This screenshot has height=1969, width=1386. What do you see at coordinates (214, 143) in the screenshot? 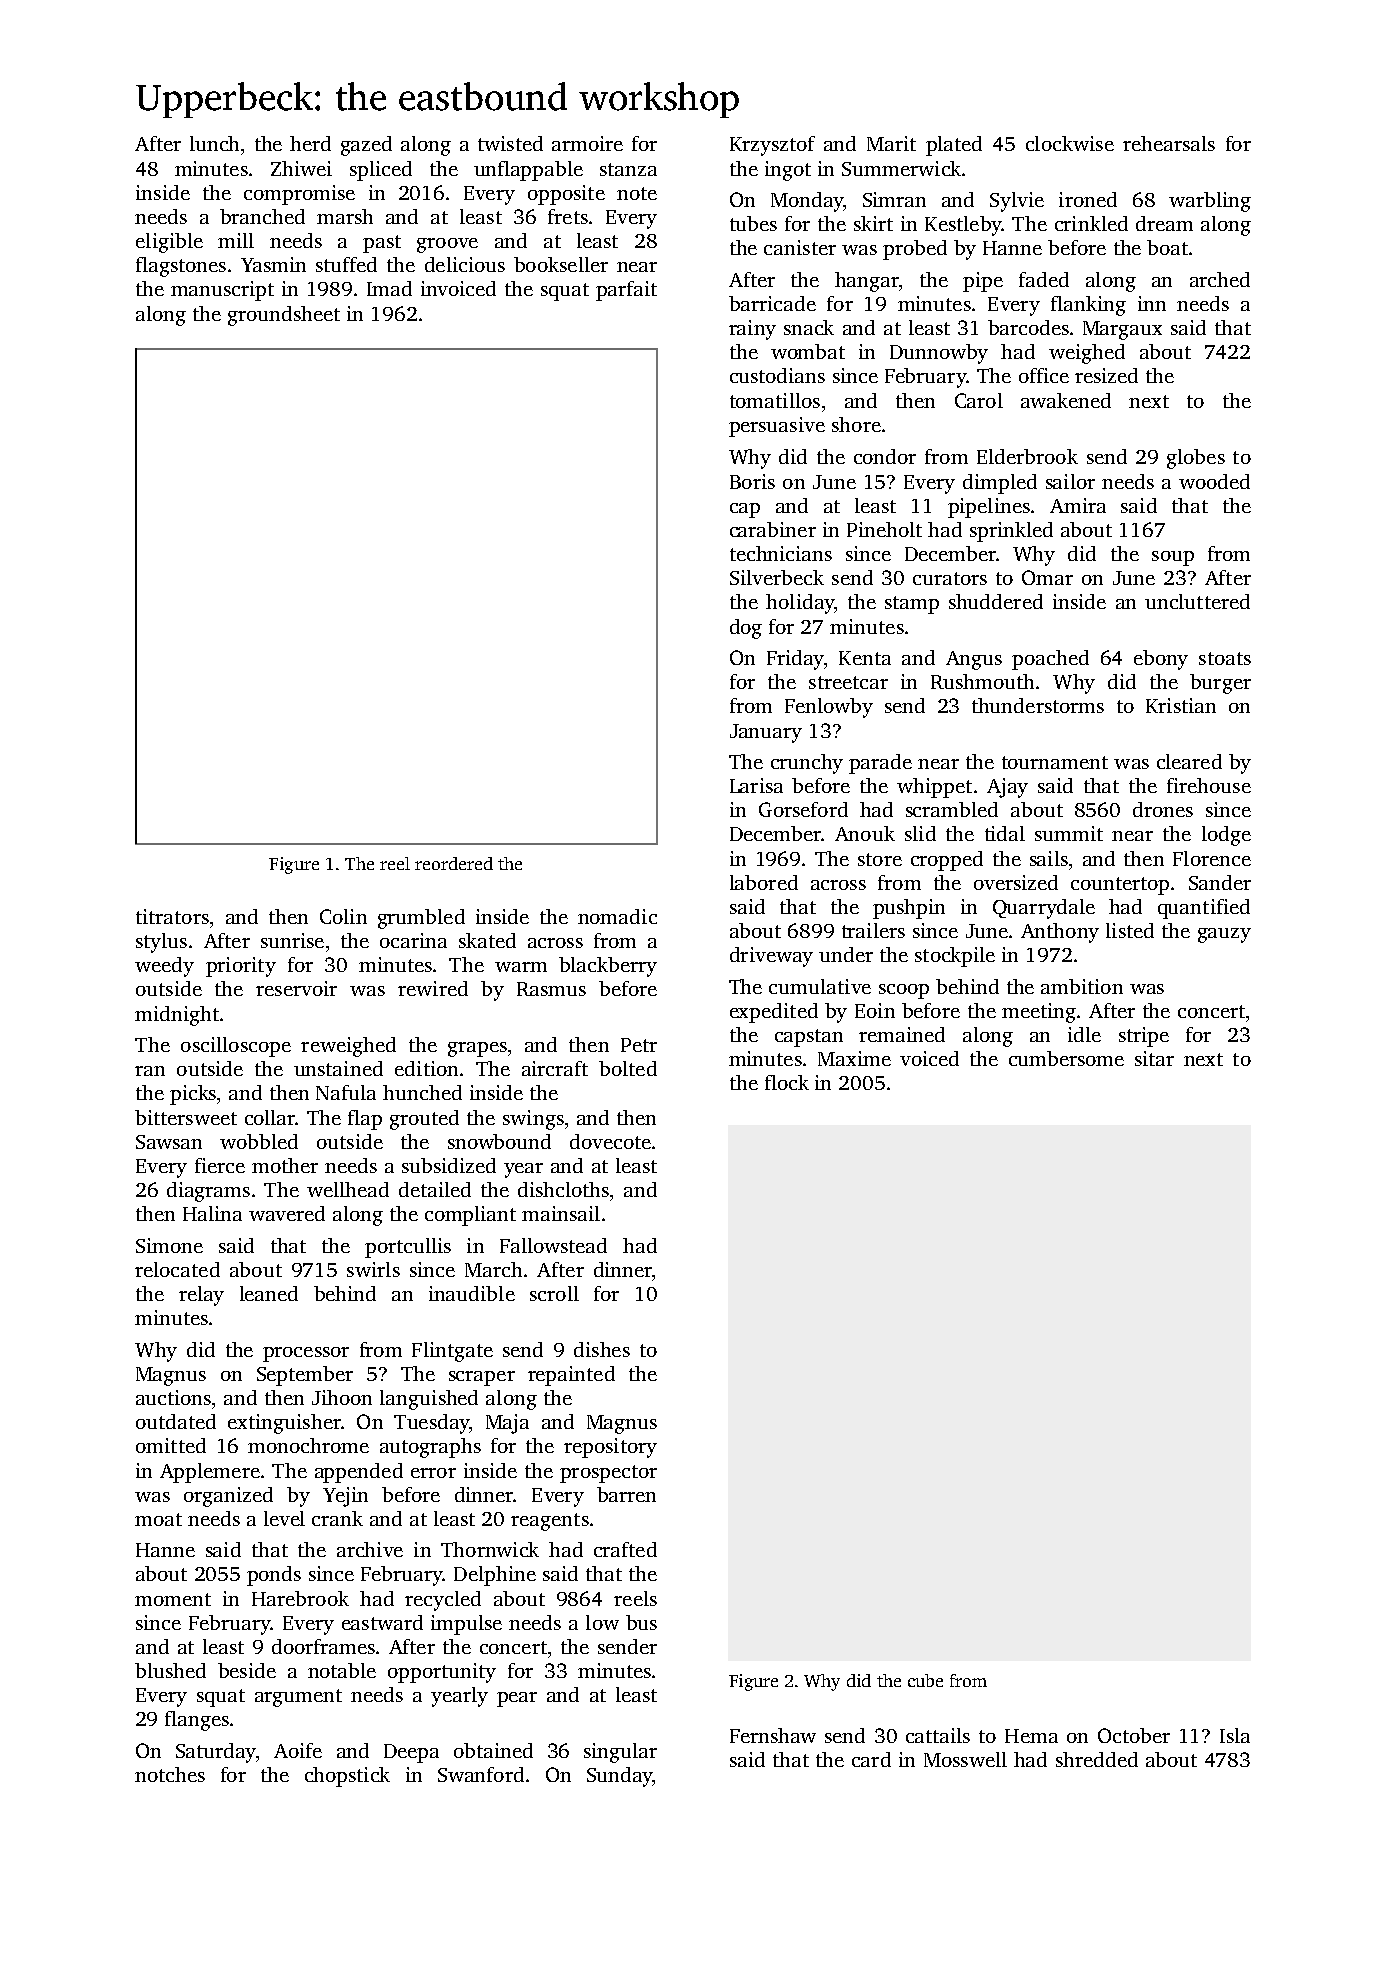
I see `lunch` at bounding box center [214, 143].
